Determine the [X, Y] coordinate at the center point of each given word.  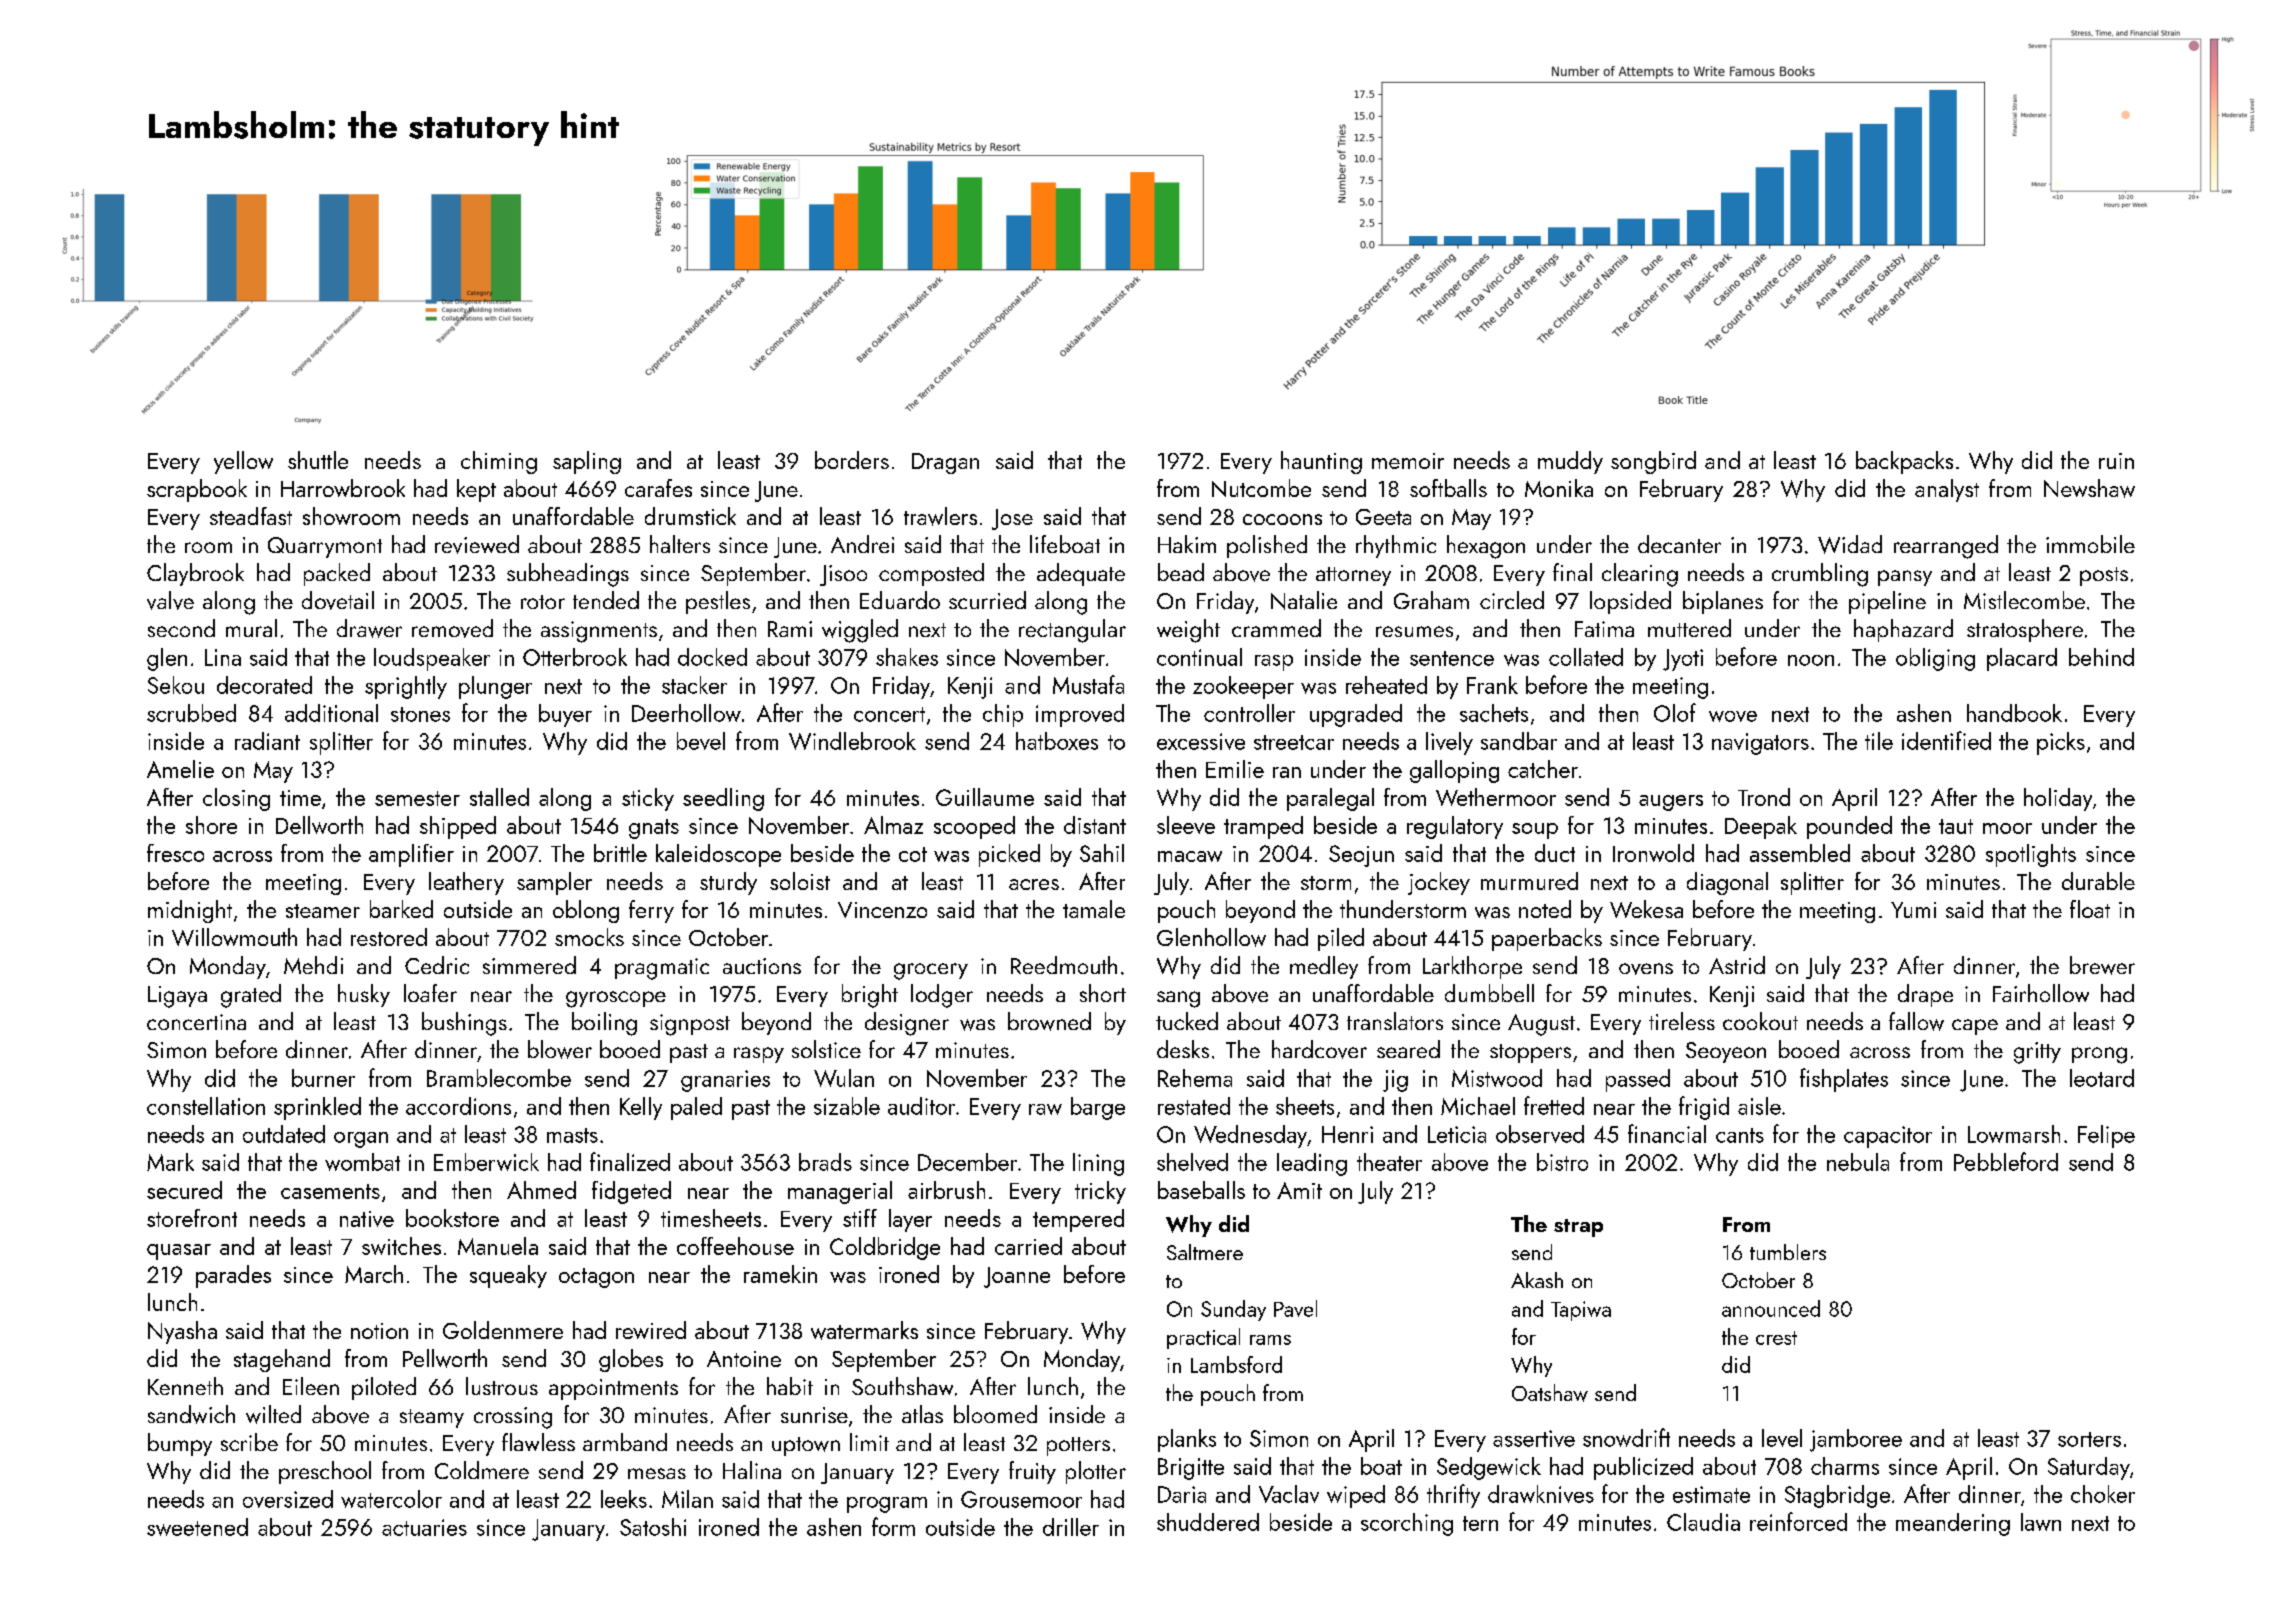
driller [1071, 1527]
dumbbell [1489, 993]
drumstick [690, 516]
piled [1341, 939]
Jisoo [843, 575]
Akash [1537, 1280]
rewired [651, 1330]
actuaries [424, 1527]
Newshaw [2089, 488]
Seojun [1361, 856]
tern [1480, 1523]
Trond [1764, 797]
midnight [190, 911]
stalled [499, 797]
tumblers [1788, 1252]
